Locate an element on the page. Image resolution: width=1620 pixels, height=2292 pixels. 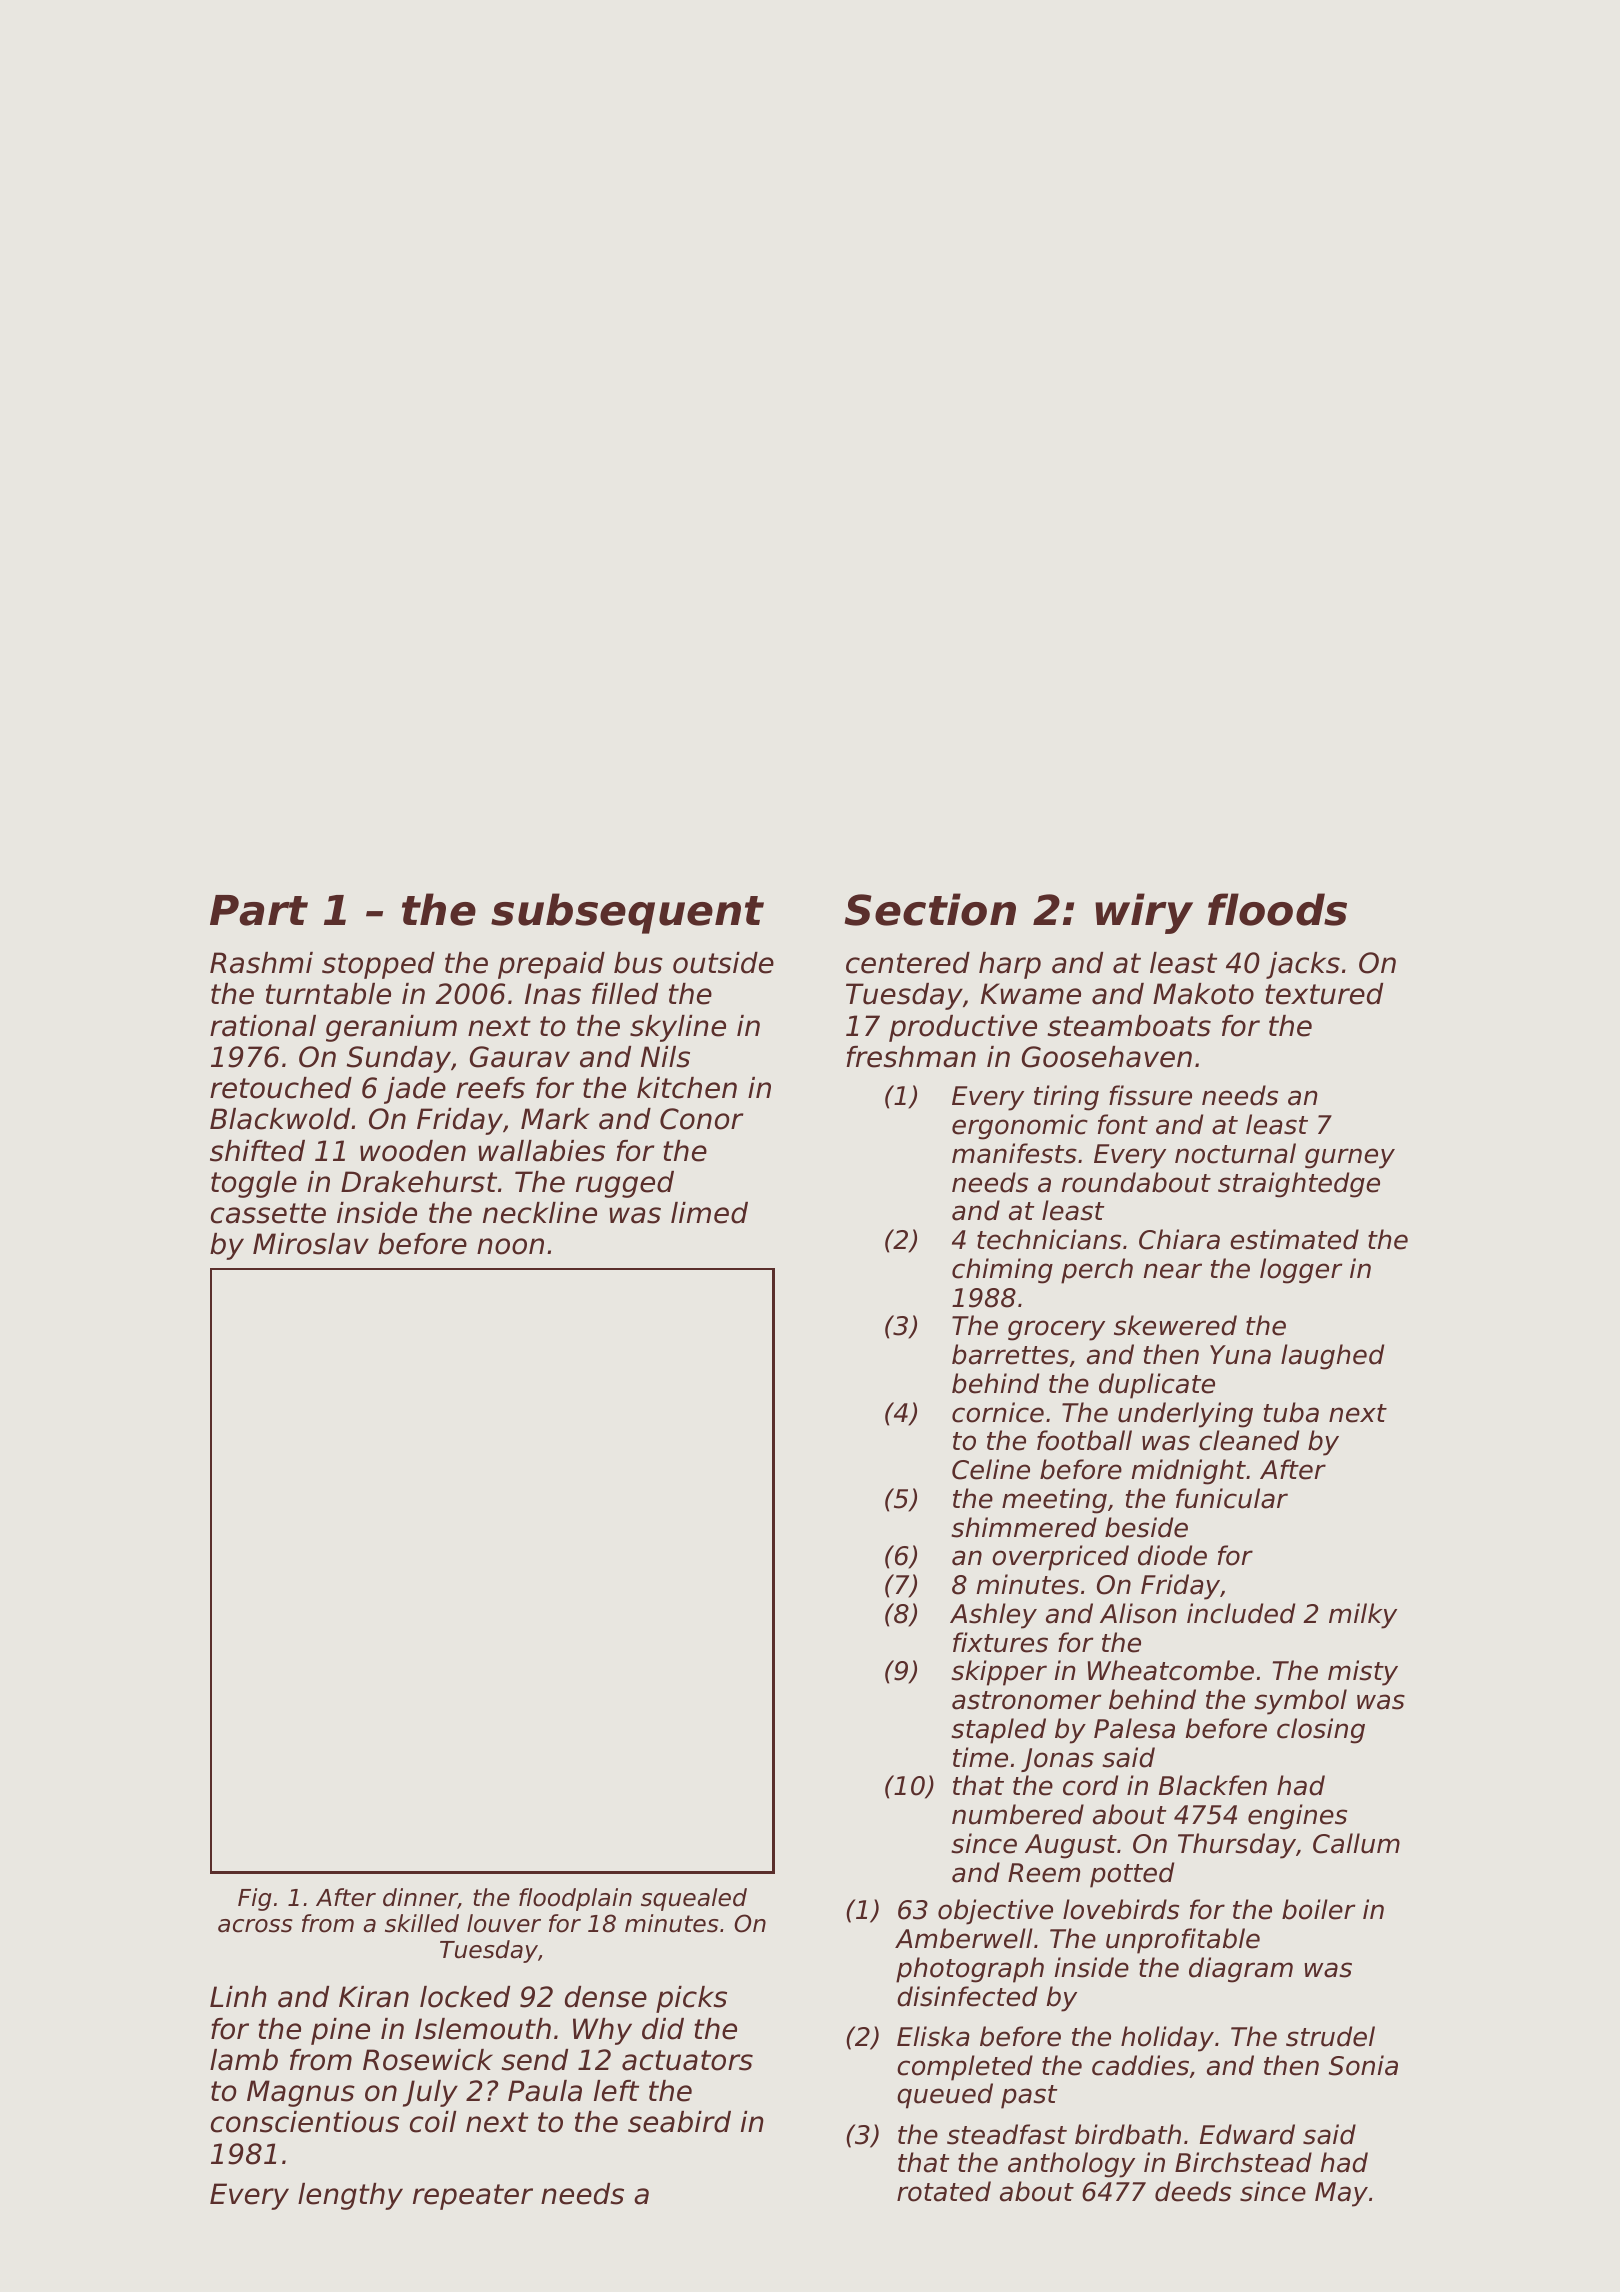
lovebirds is located at coordinates (1121, 1909).
